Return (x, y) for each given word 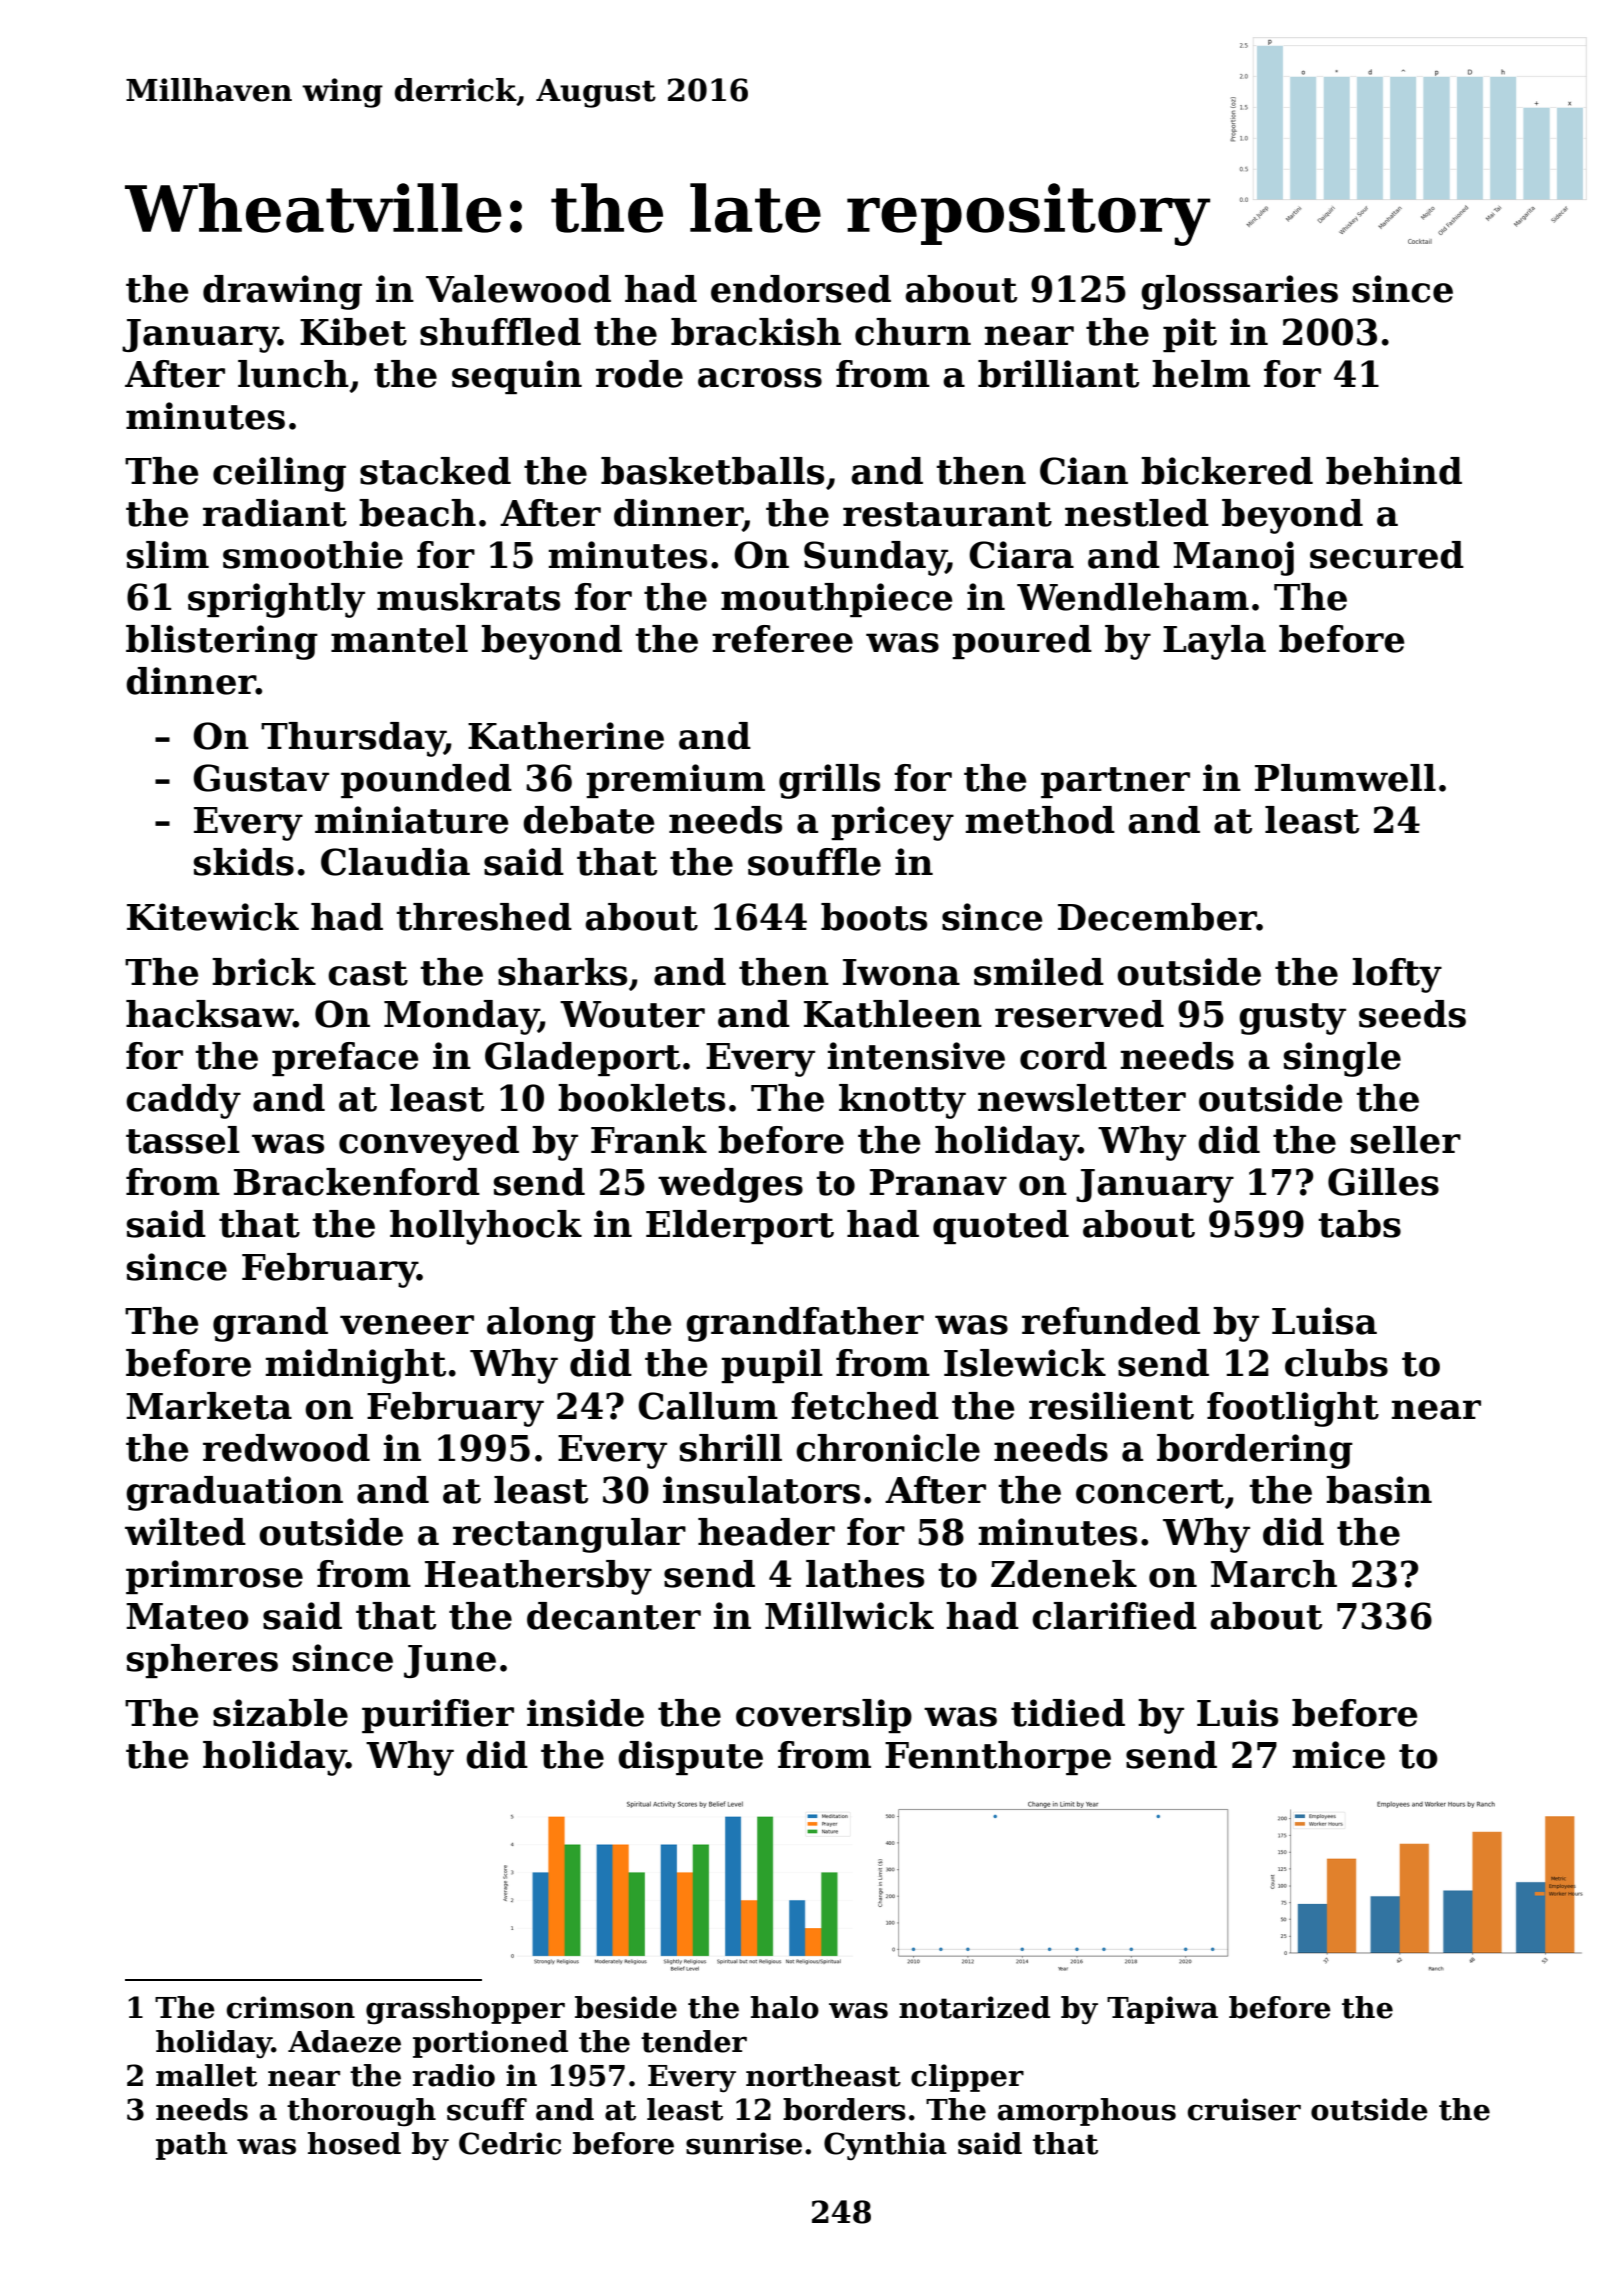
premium (675, 781)
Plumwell (1345, 778)
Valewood (518, 289)
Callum (708, 1406)
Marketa (209, 1406)
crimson (290, 2007)
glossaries (1239, 292)
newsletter (1082, 1098)
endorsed (801, 289)
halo (785, 2007)
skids (244, 862)
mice (1339, 1755)
